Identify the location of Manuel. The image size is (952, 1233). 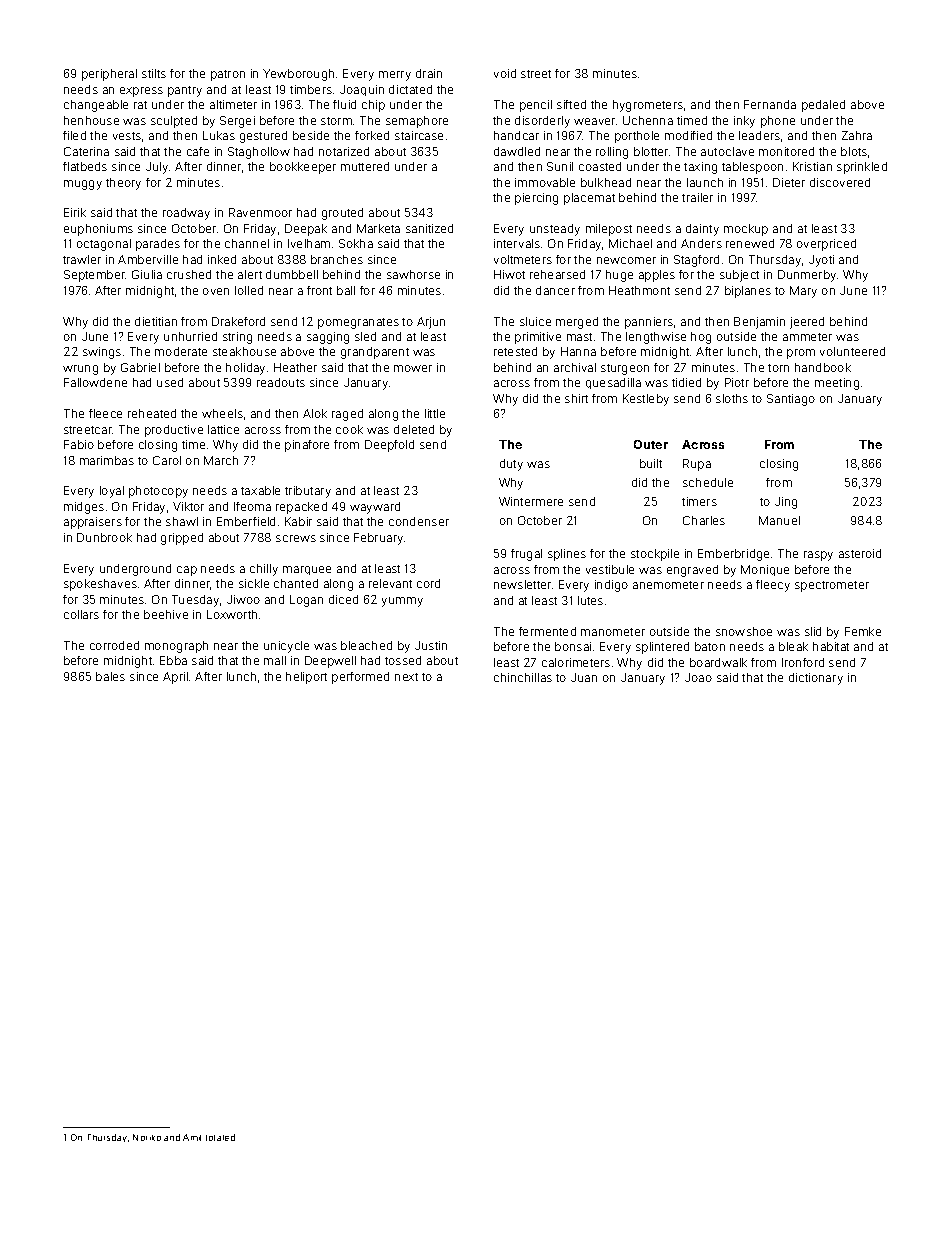
(779, 520).
